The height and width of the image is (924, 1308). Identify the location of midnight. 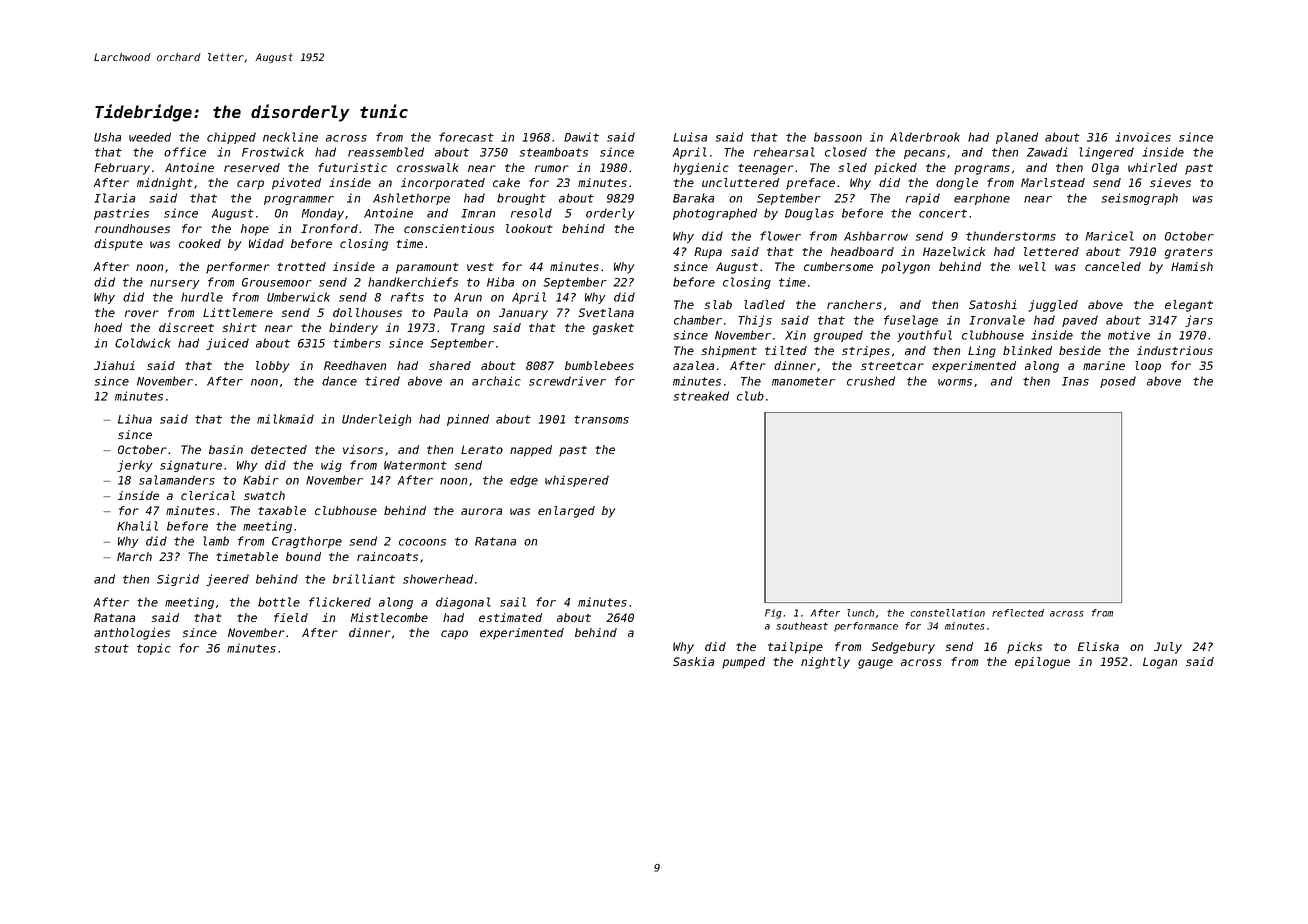
(165, 184).
